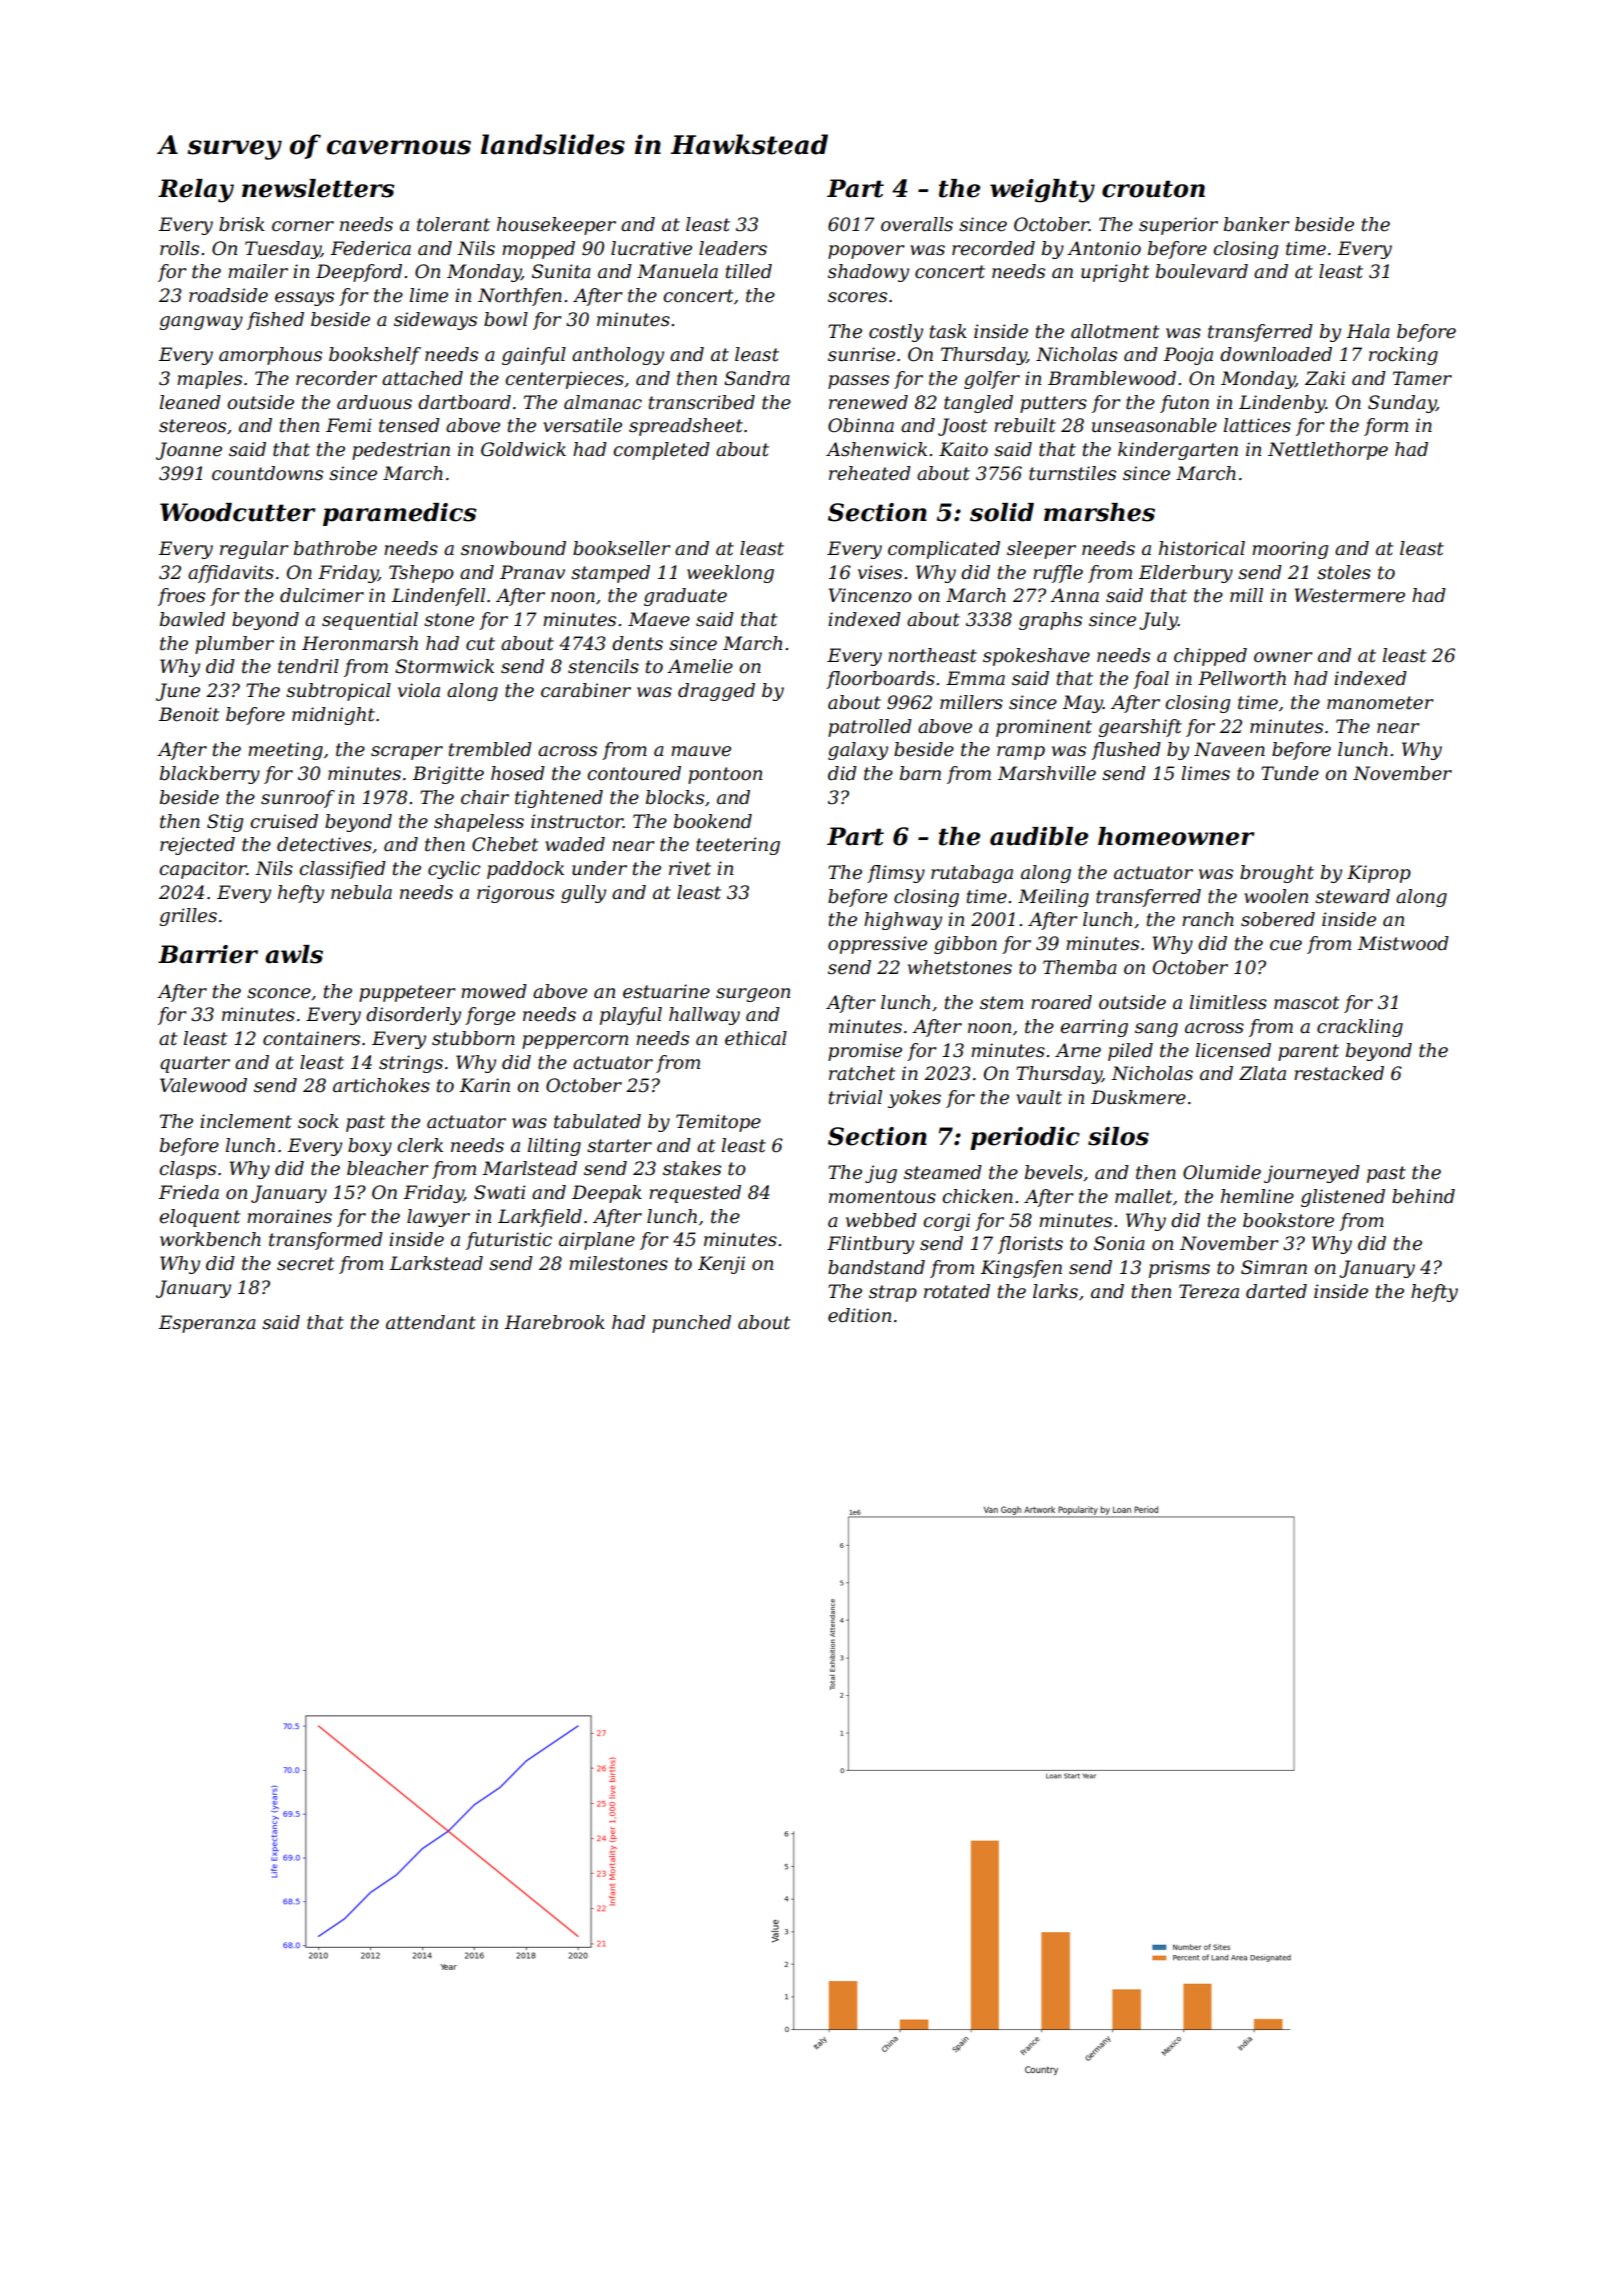  Describe the element at coordinates (859, 1315) in the document. I see `edition` at that location.
